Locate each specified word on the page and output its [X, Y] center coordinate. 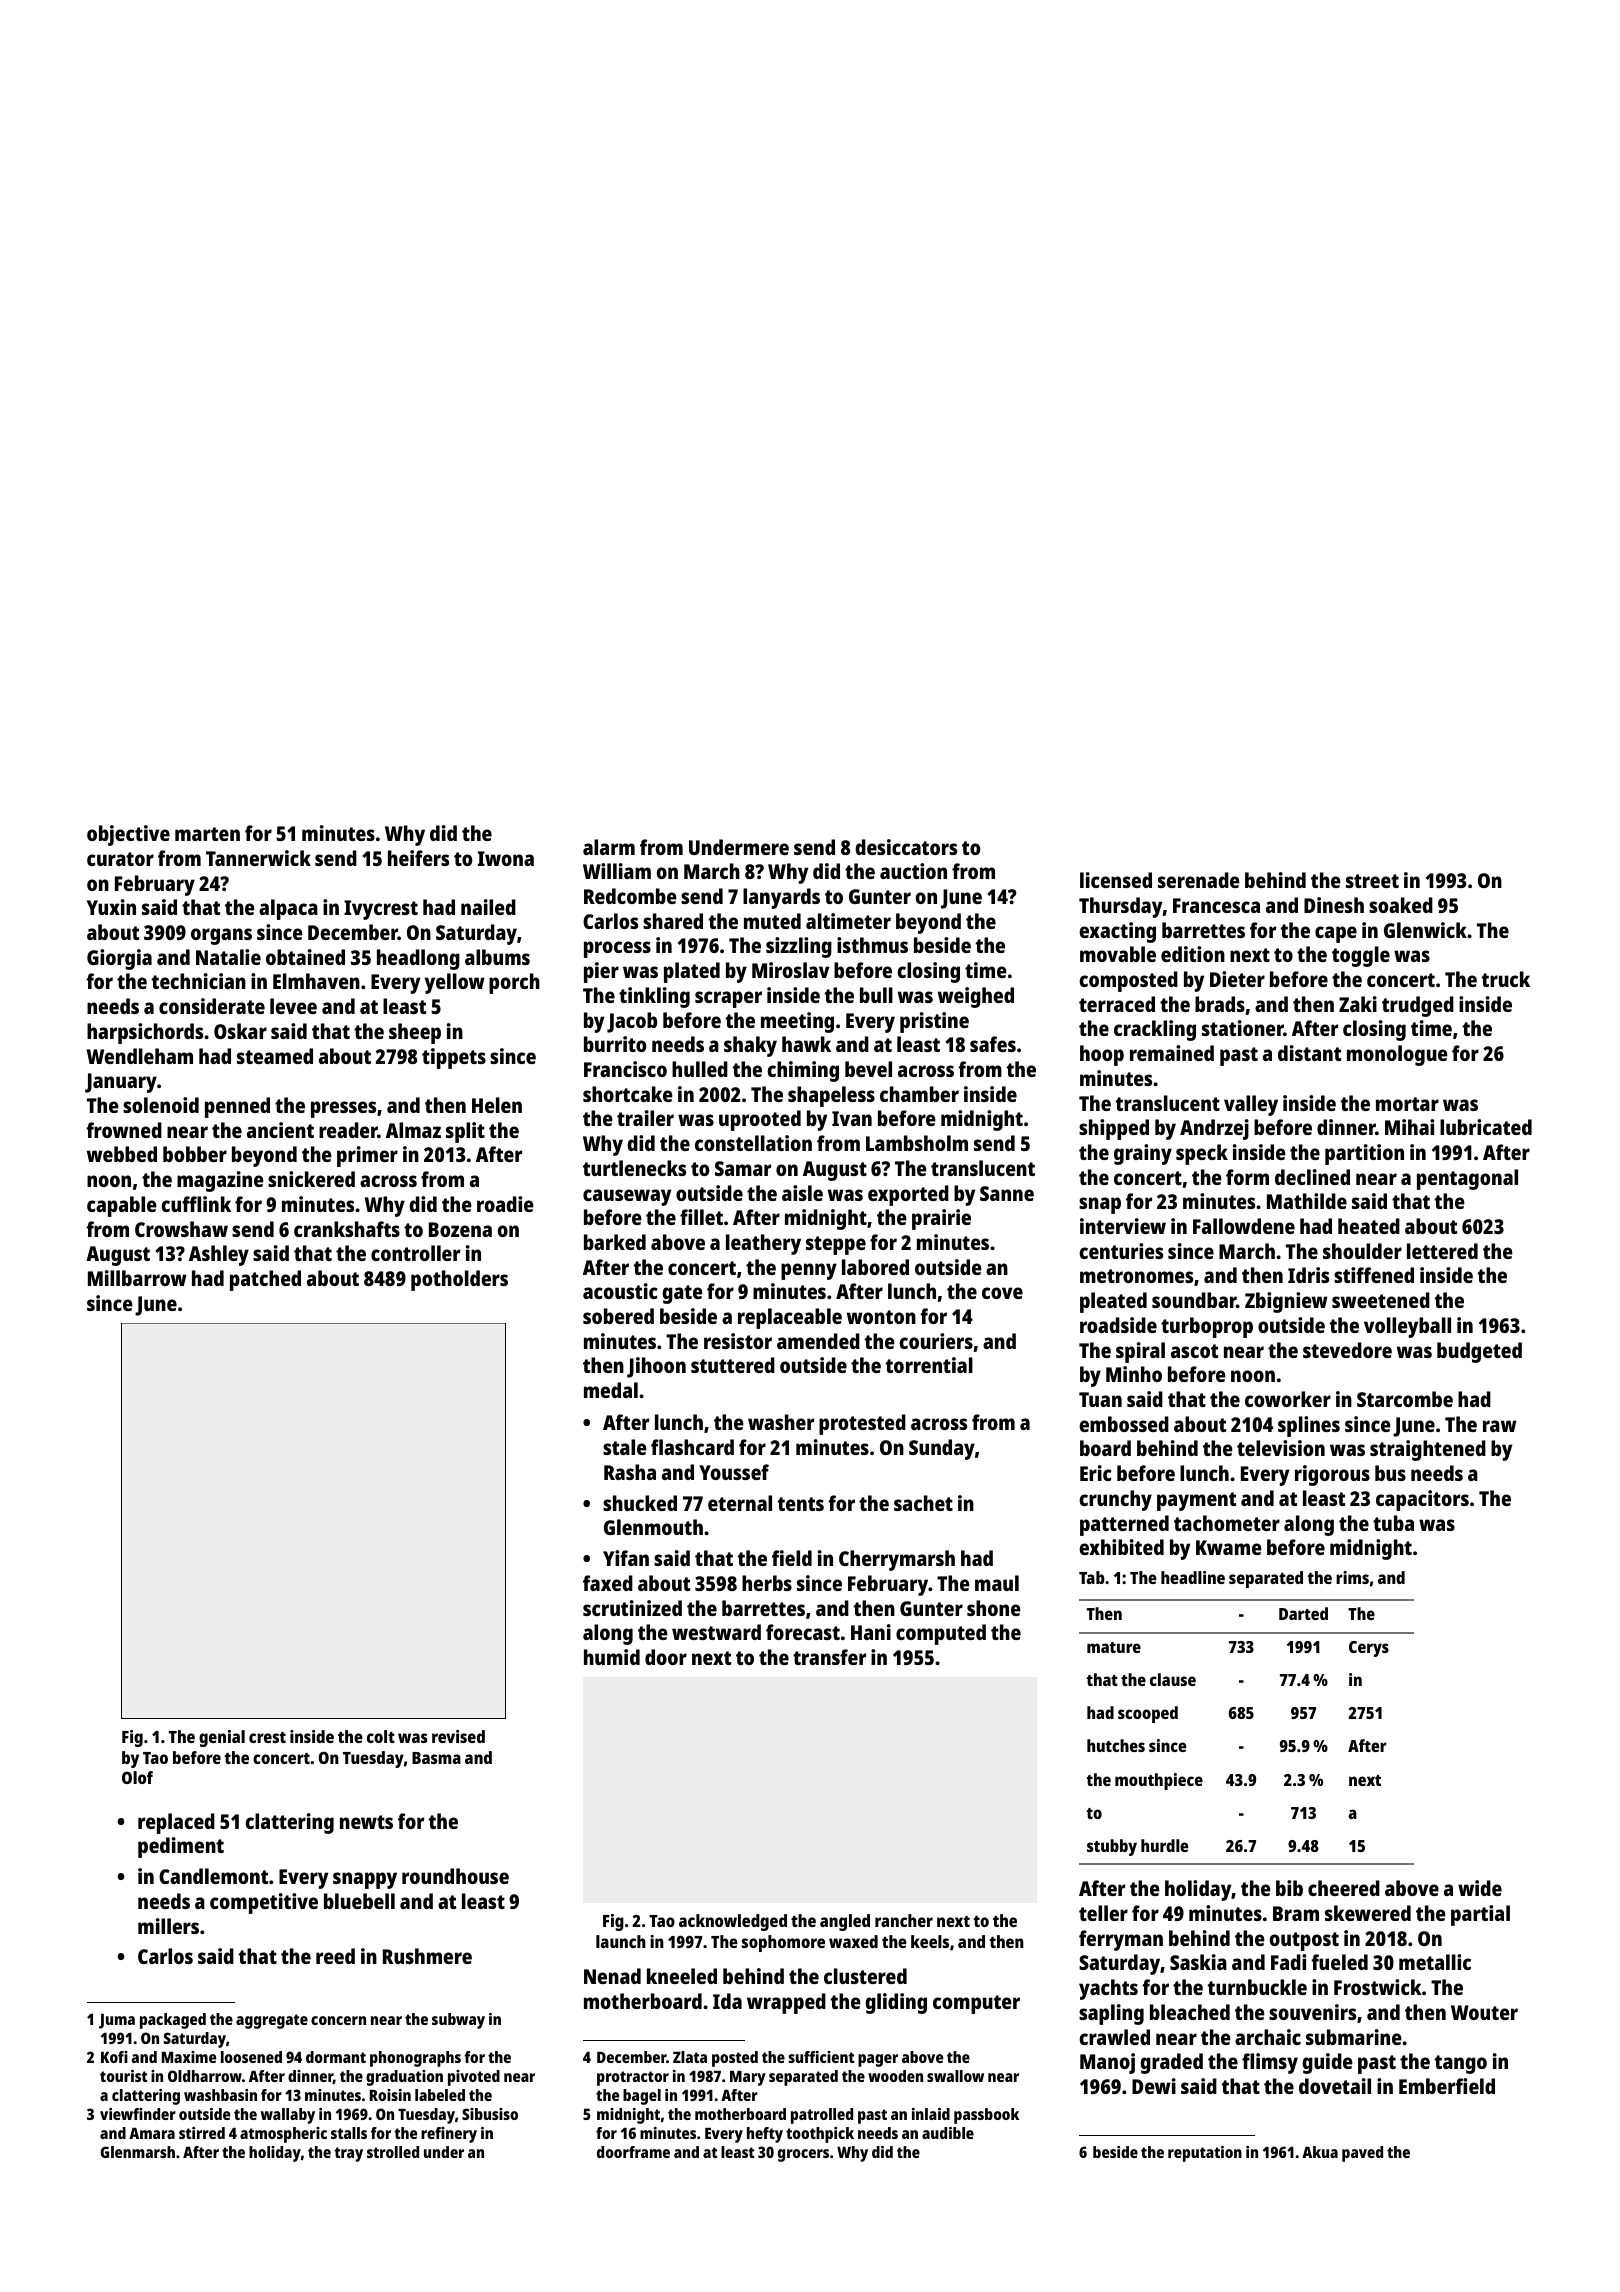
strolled [393, 2152]
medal [611, 1390]
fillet [701, 1217]
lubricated [1486, 1127]
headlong [418, 959]
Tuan [1100, 1399]
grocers [803, 2155]
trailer [645, 1118]
